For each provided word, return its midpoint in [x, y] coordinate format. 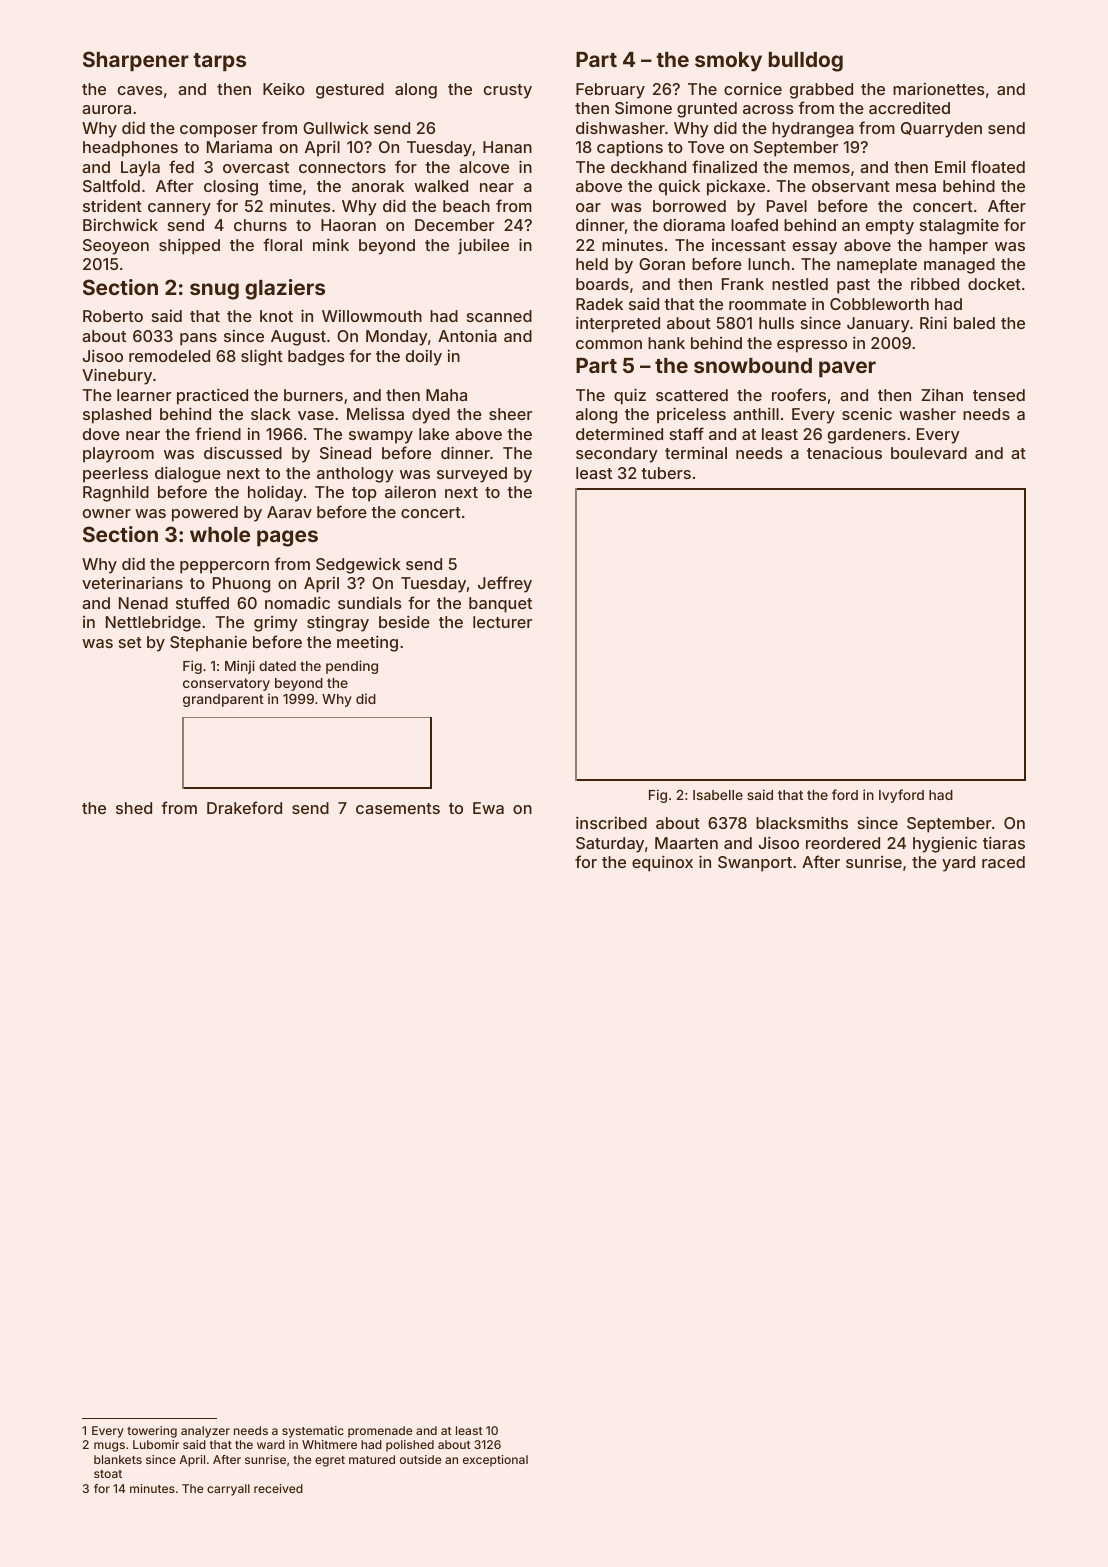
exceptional [495, 1461]
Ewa [488, 808]
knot [276, 316]
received [278, 1488]
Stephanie [208, 644]
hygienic [945, 844]
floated [998, 166]
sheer [510, 414]
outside [421, 1459]
